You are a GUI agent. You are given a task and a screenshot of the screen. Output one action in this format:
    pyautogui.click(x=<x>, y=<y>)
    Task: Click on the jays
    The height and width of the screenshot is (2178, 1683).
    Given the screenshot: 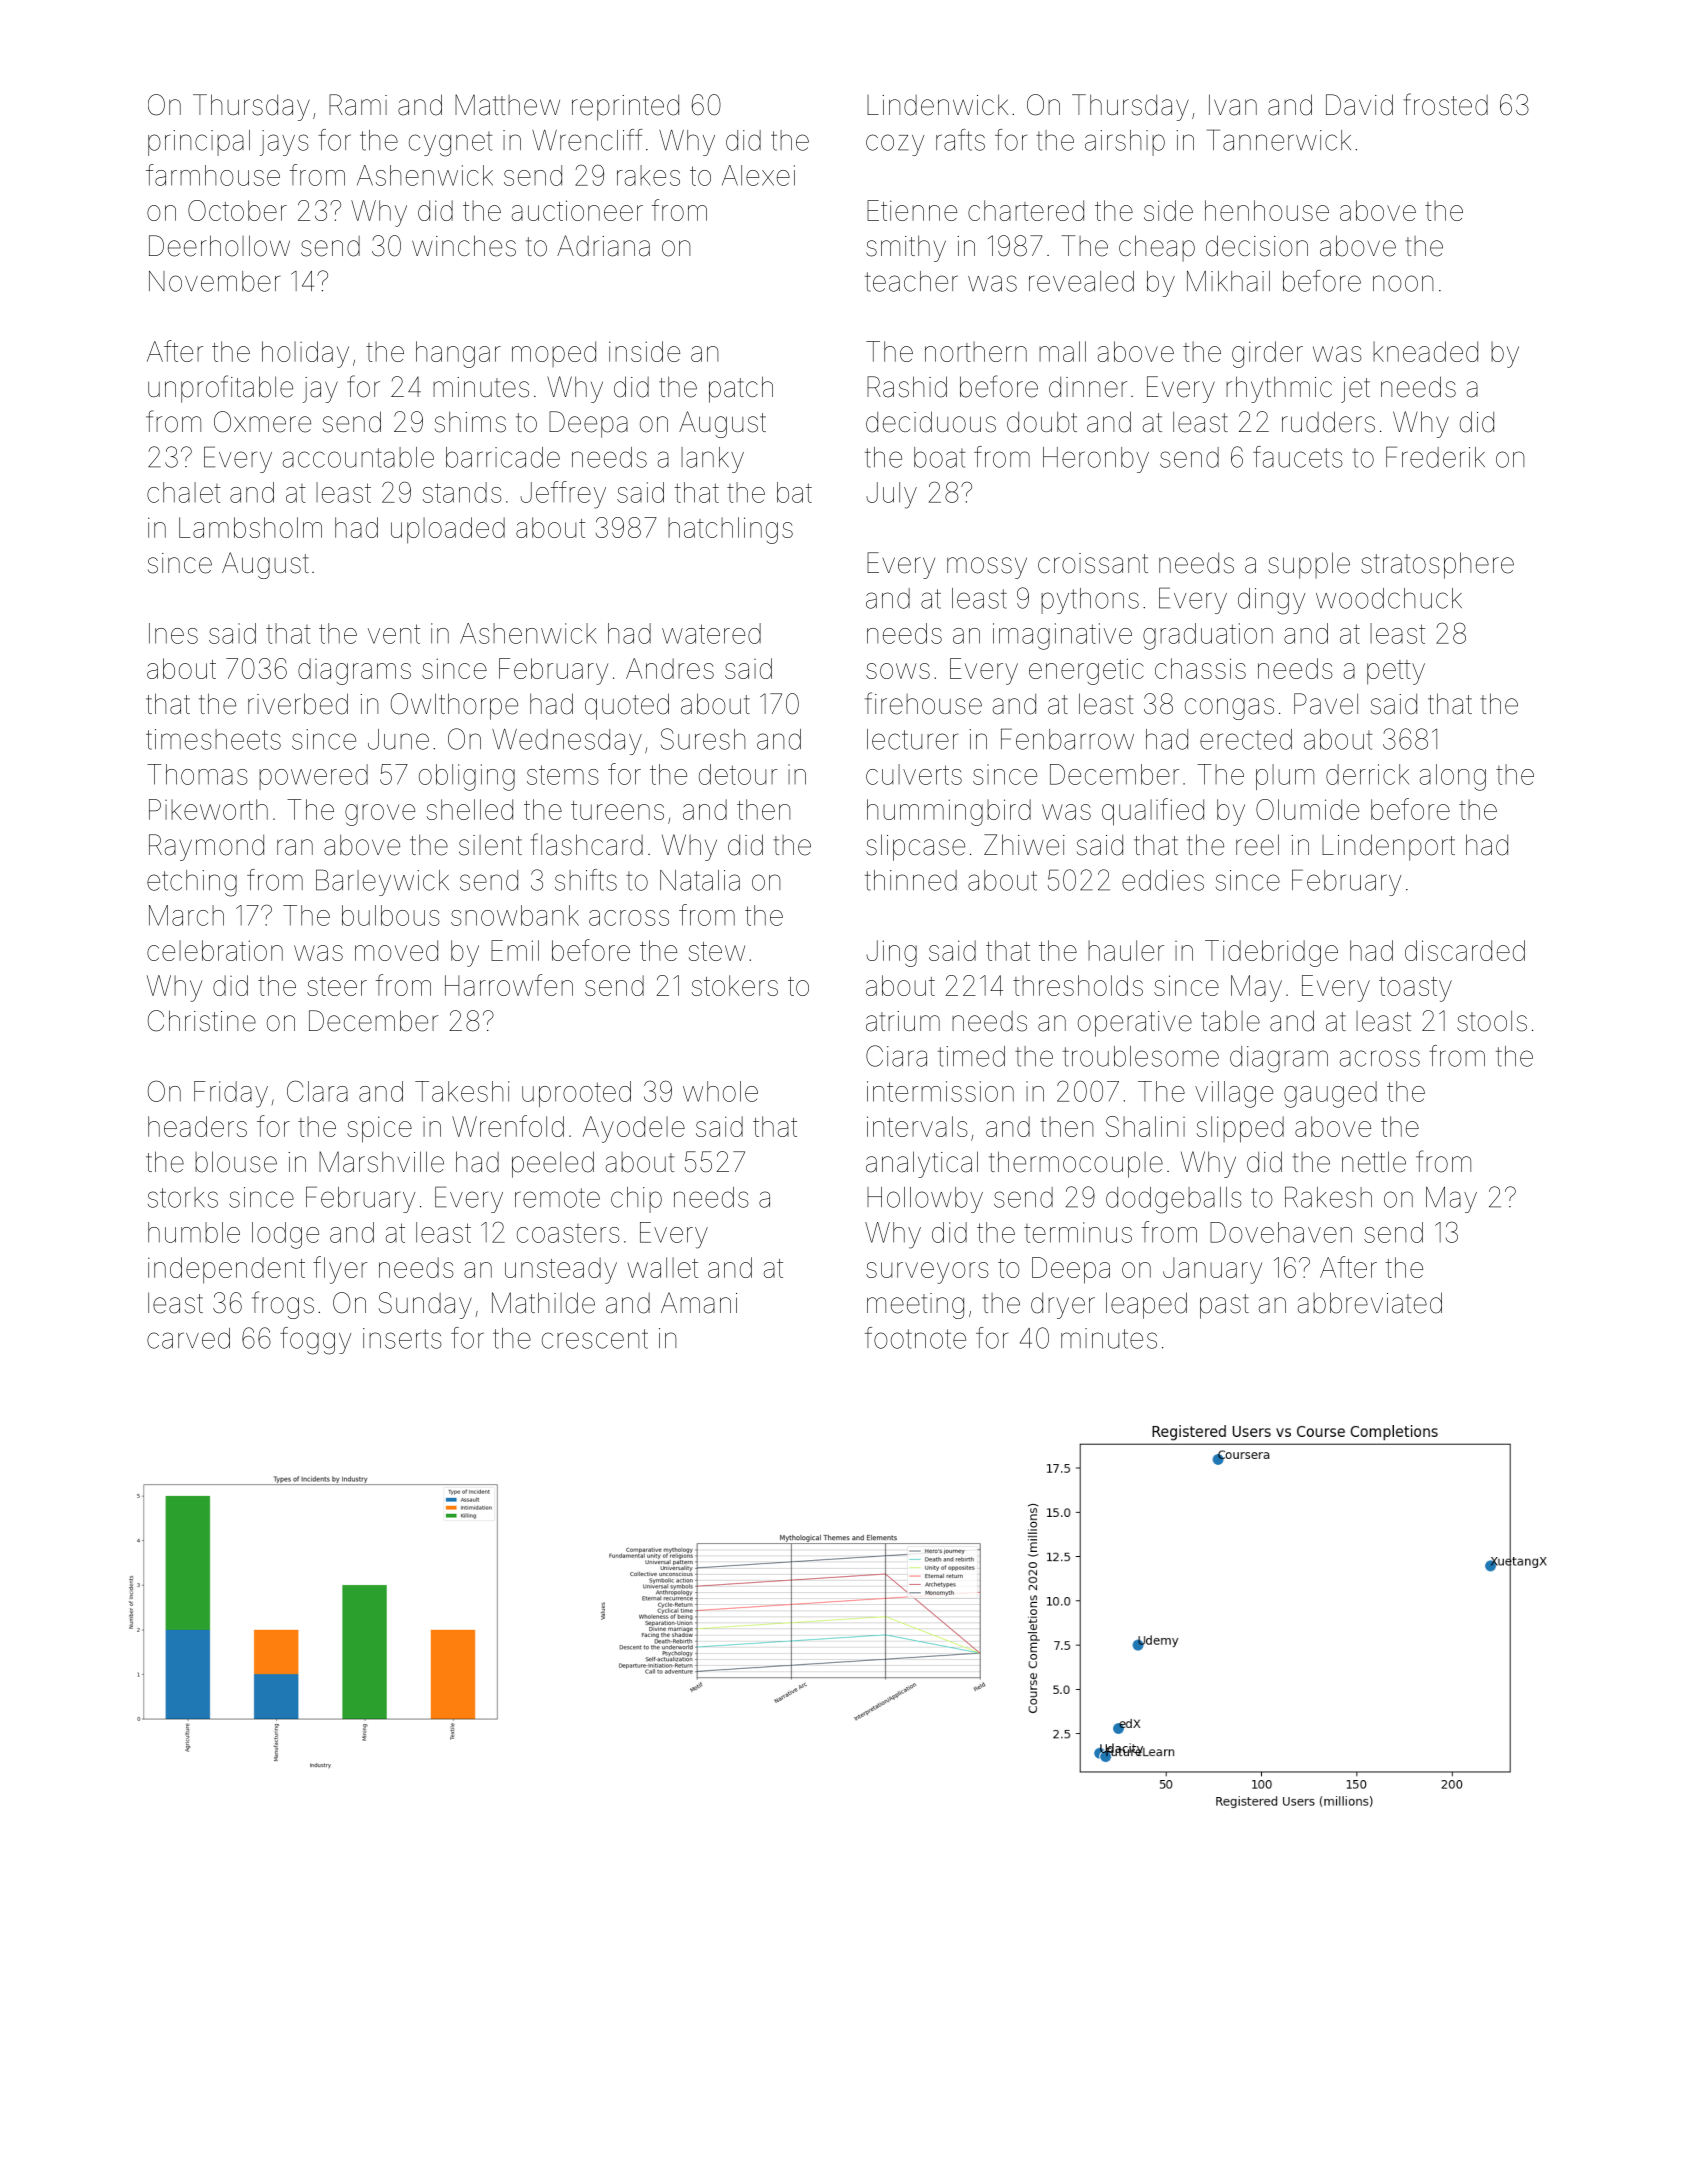 What is the action you would take?
    pyautogui.click(x=284, y=143)
